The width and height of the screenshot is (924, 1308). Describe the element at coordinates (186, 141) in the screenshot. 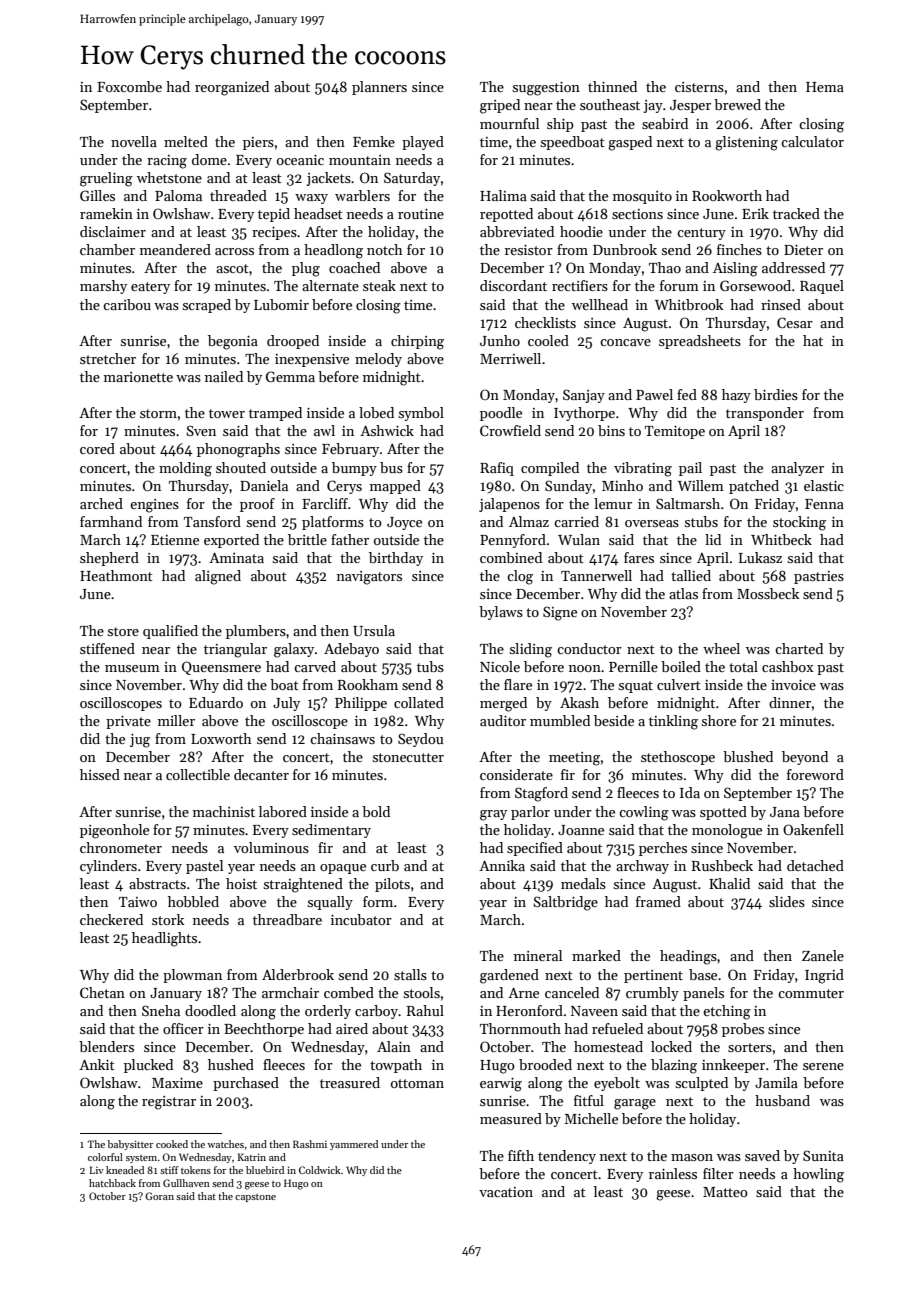

I see `melted` at that location.
